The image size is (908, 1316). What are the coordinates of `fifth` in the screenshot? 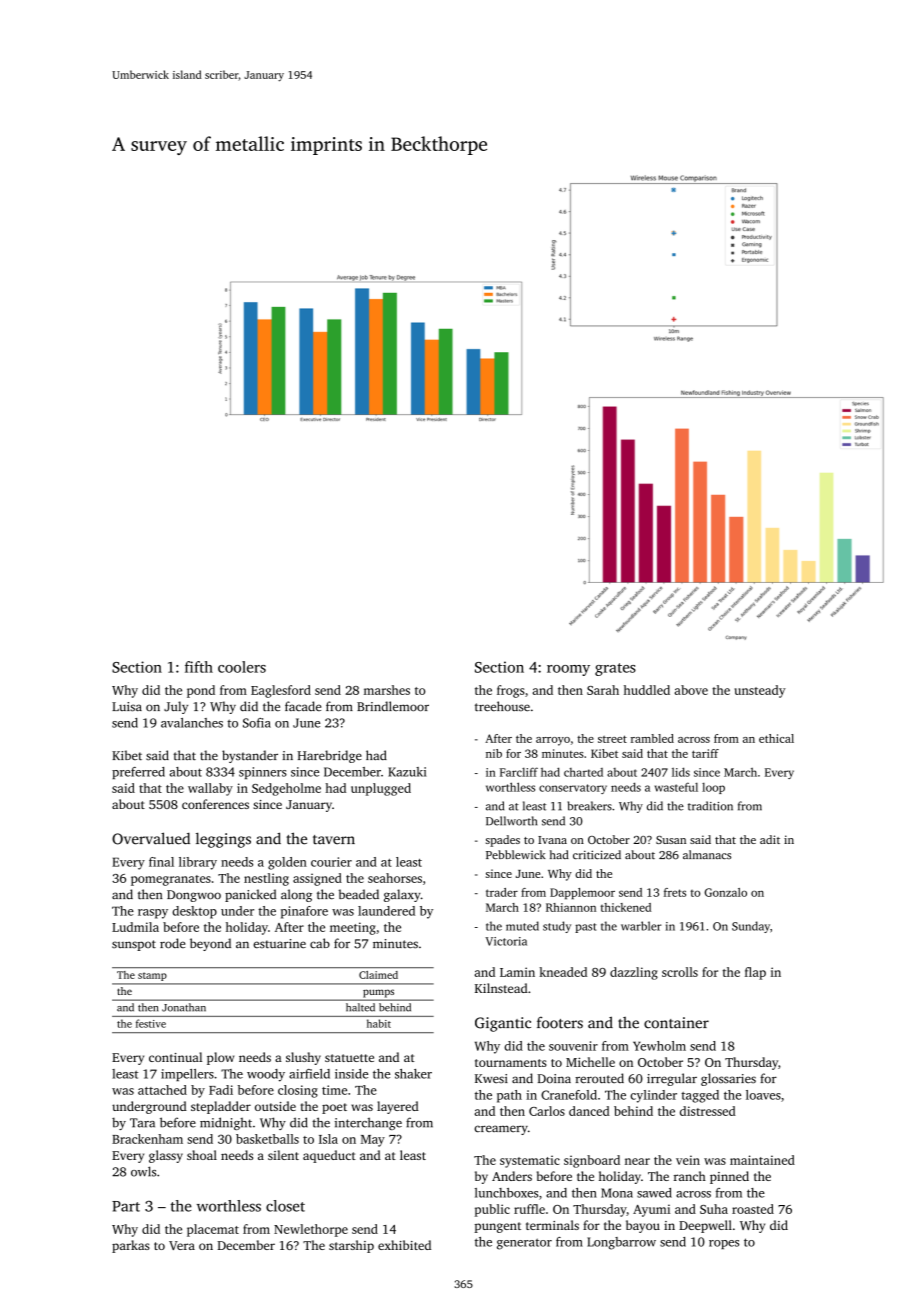 It's located at (199, 667).
